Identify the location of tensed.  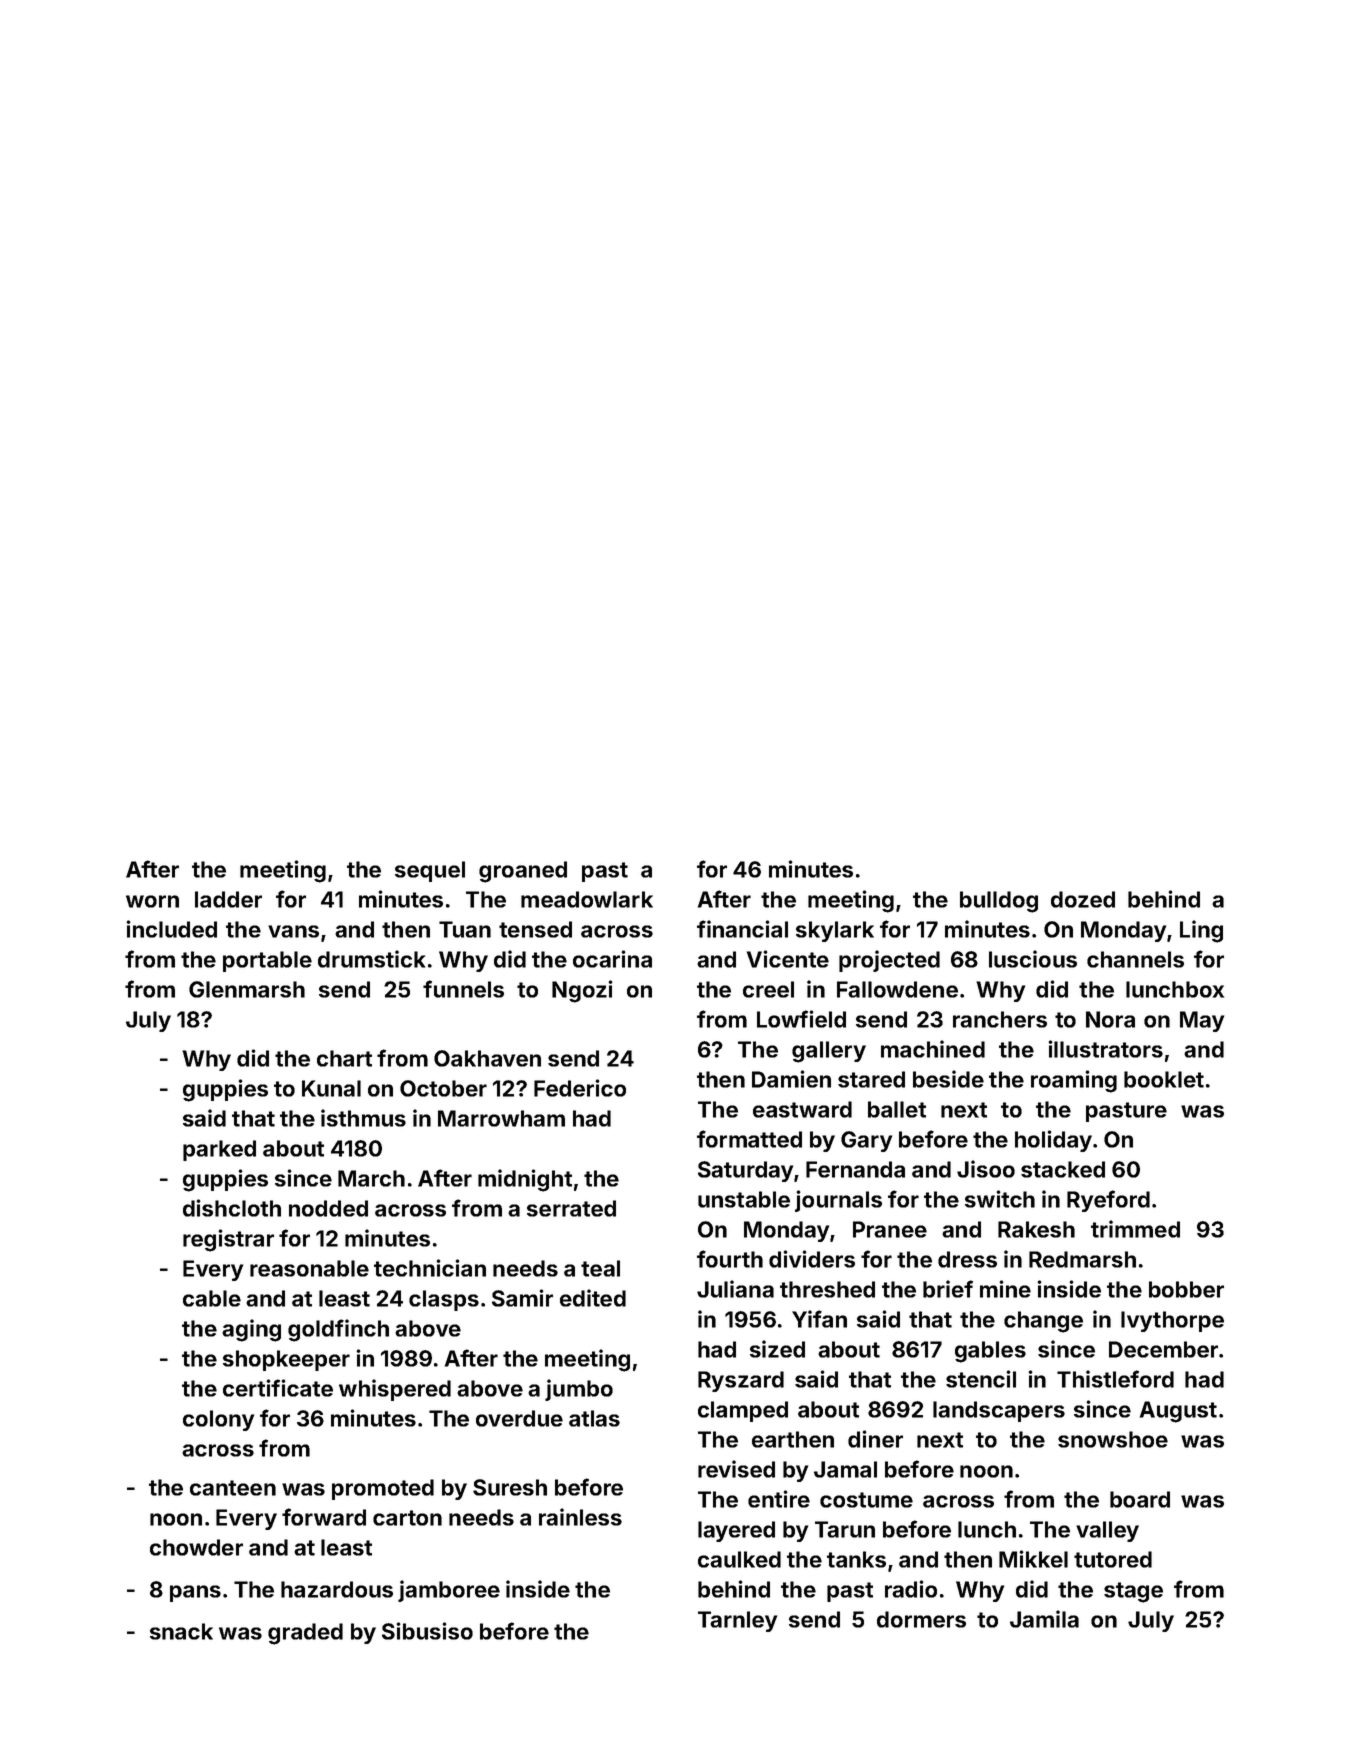
(535, 929).
